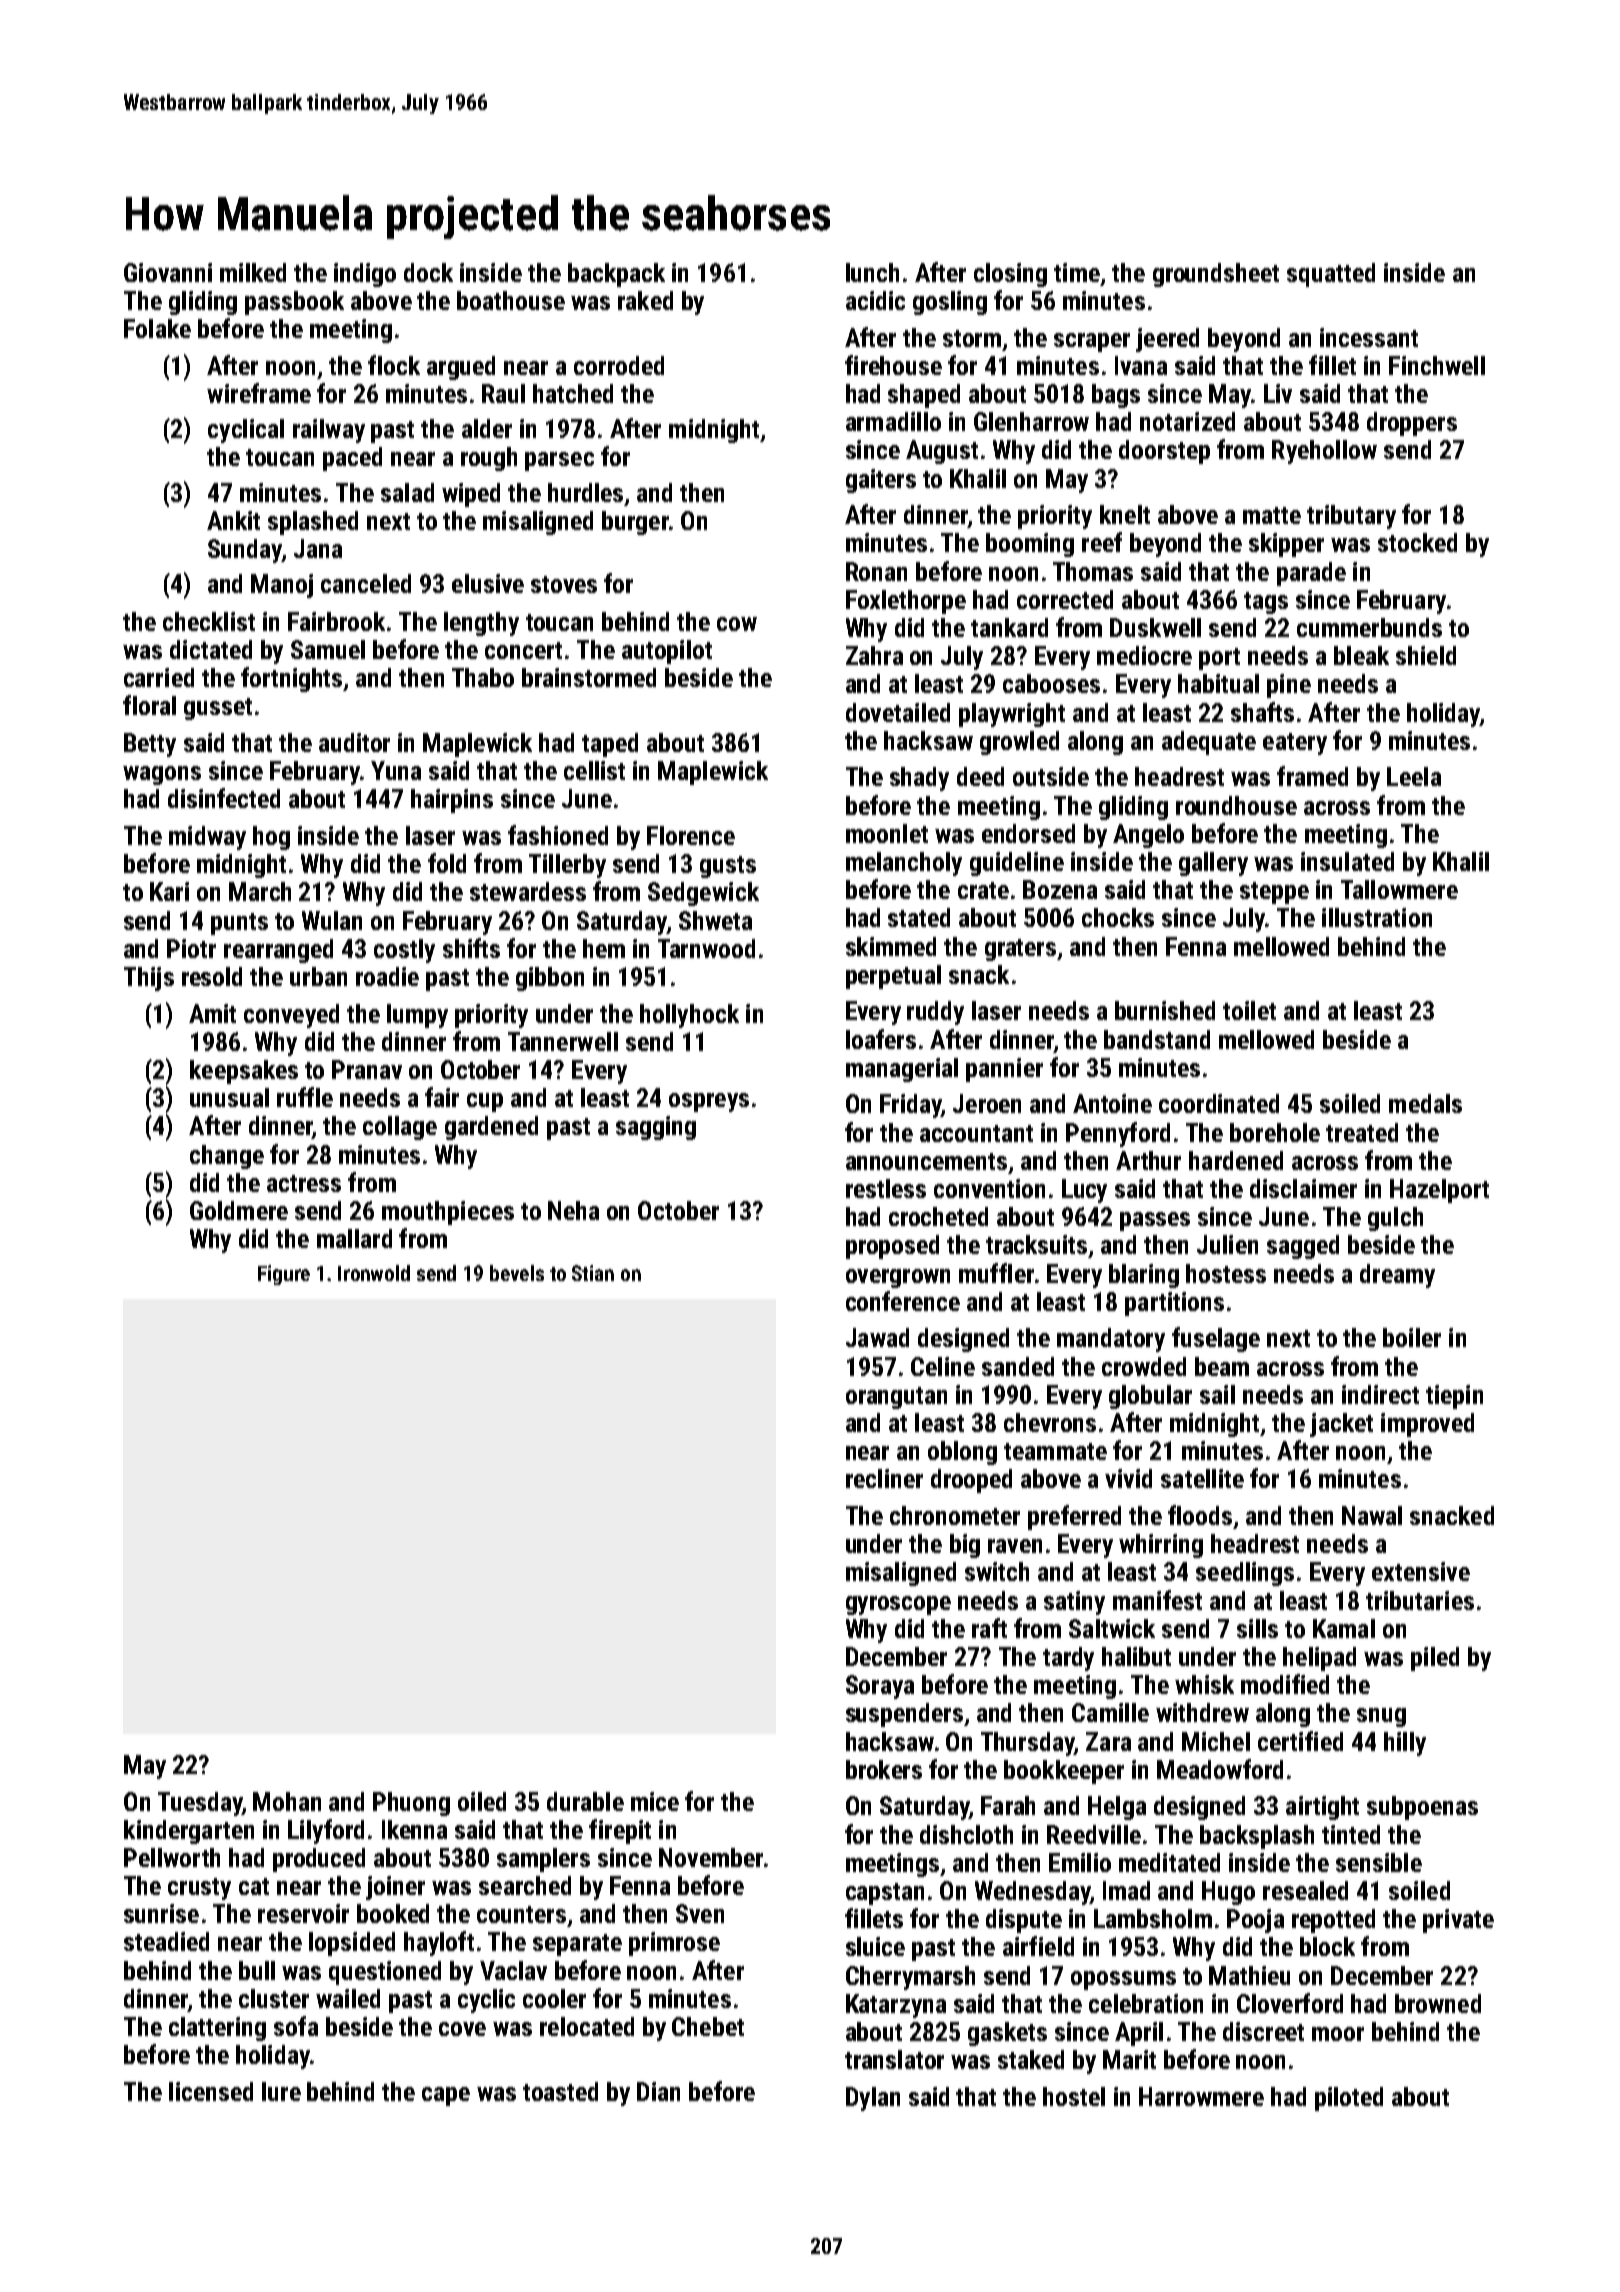 The height and width of the document is (2292, 1620). What do you see at coordinates (616, 275) in the document?
I see `backpack` at bounding box center [616, 275].
